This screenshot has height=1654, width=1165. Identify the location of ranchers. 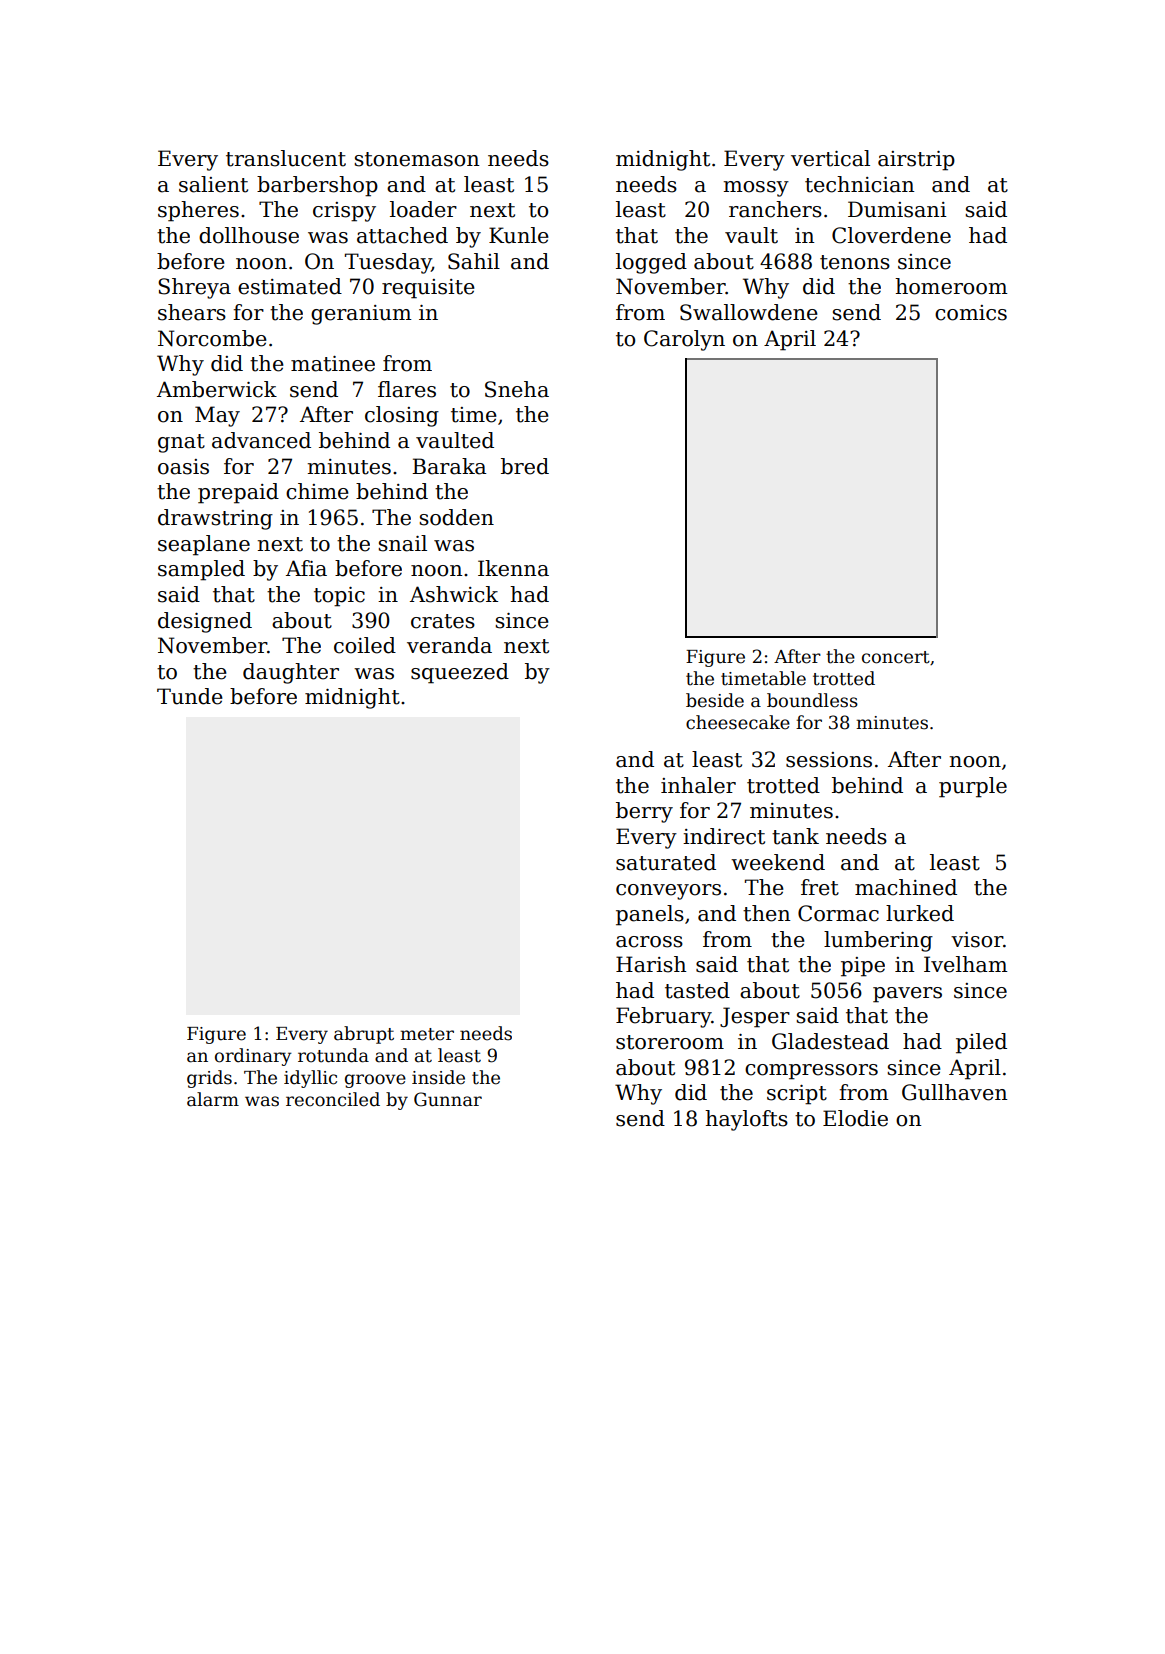
(775, 209).
